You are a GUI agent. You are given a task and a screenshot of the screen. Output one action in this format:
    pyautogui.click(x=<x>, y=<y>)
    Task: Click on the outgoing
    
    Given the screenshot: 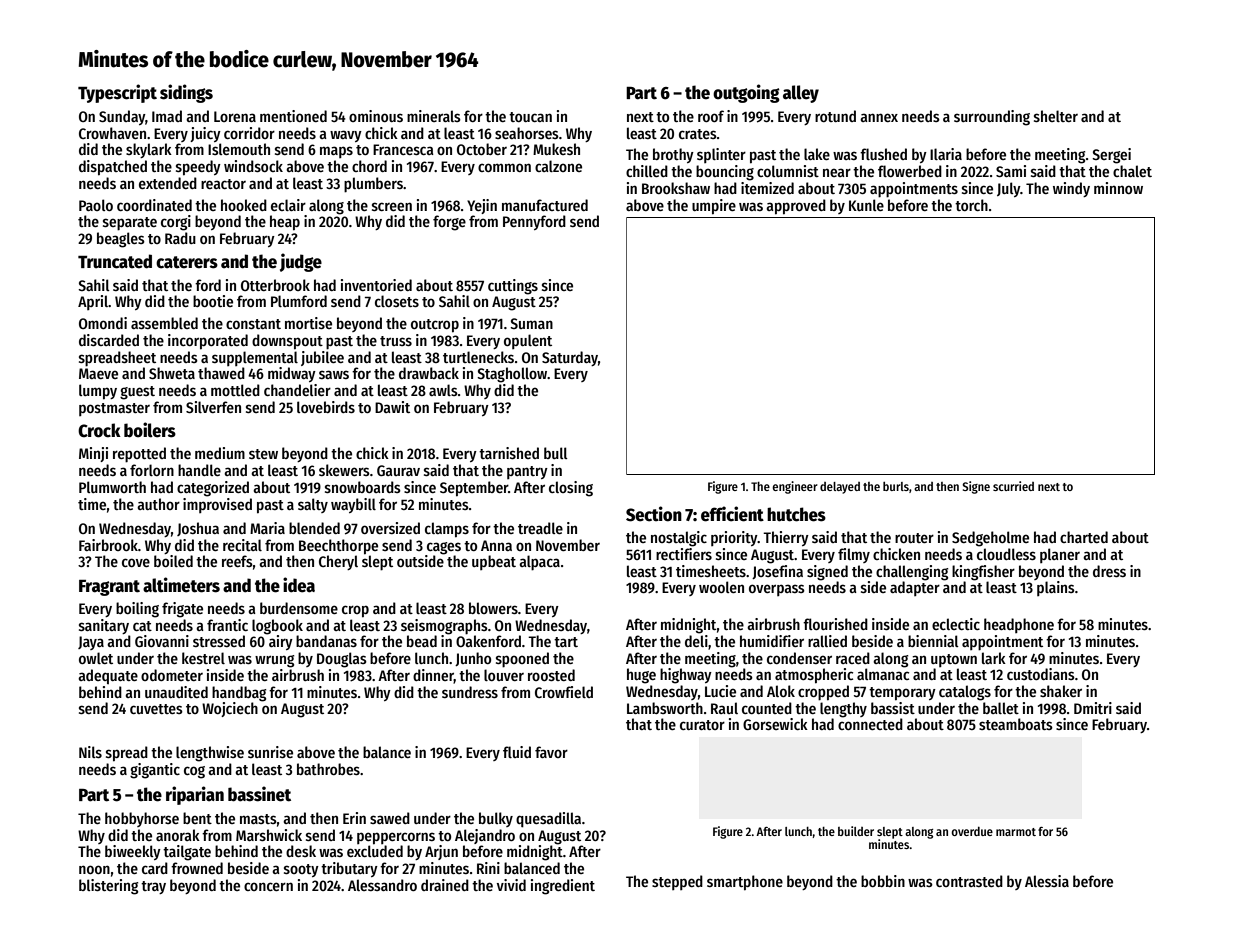 What is the action you would take?
    pyautogui.click(x=746, y=93)
